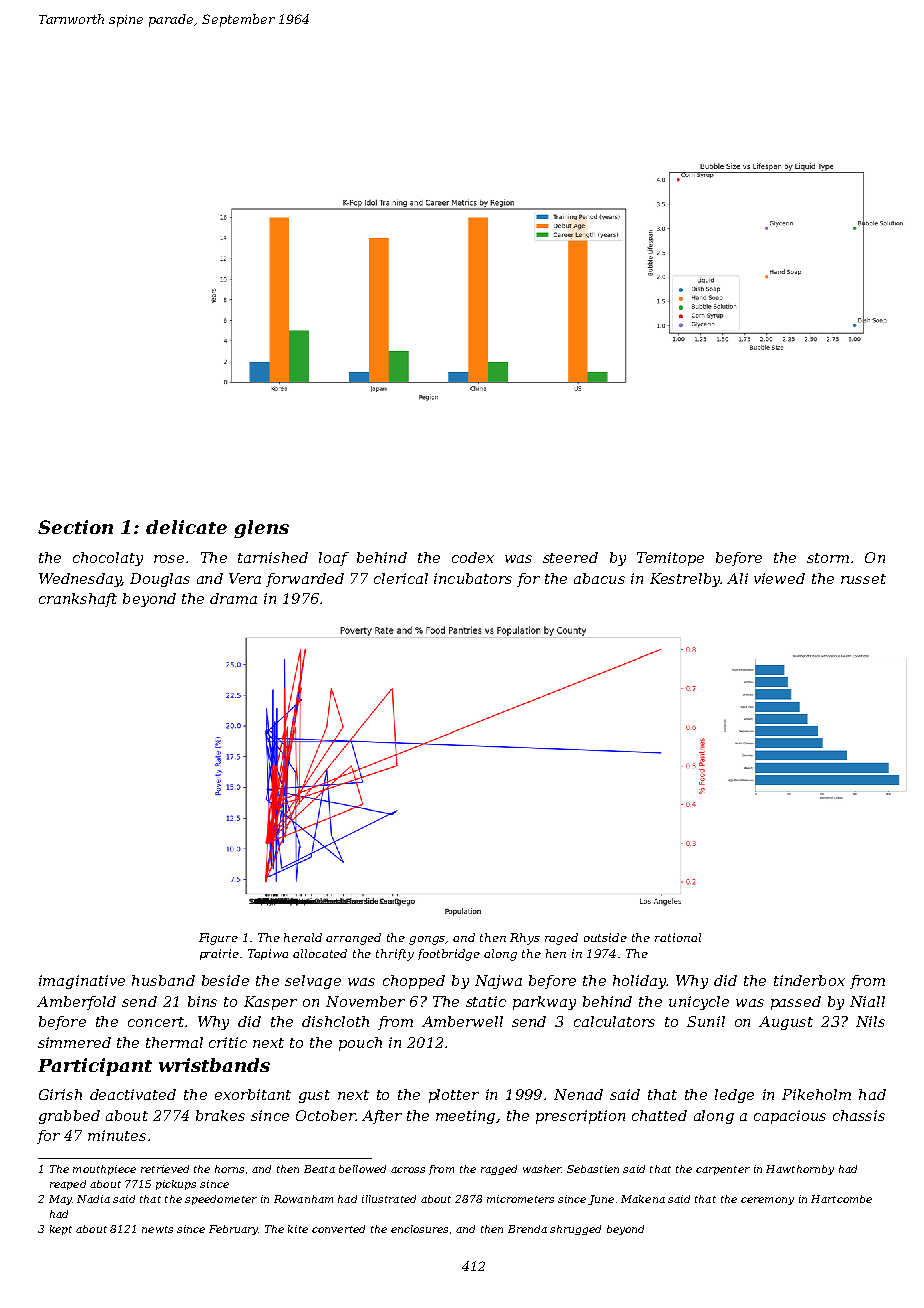 The width and height of the image is (924, 1308). What do you see at coordinates (78, 600) in the image?
I see `crankshaft` at bounding box center [78, 600].
